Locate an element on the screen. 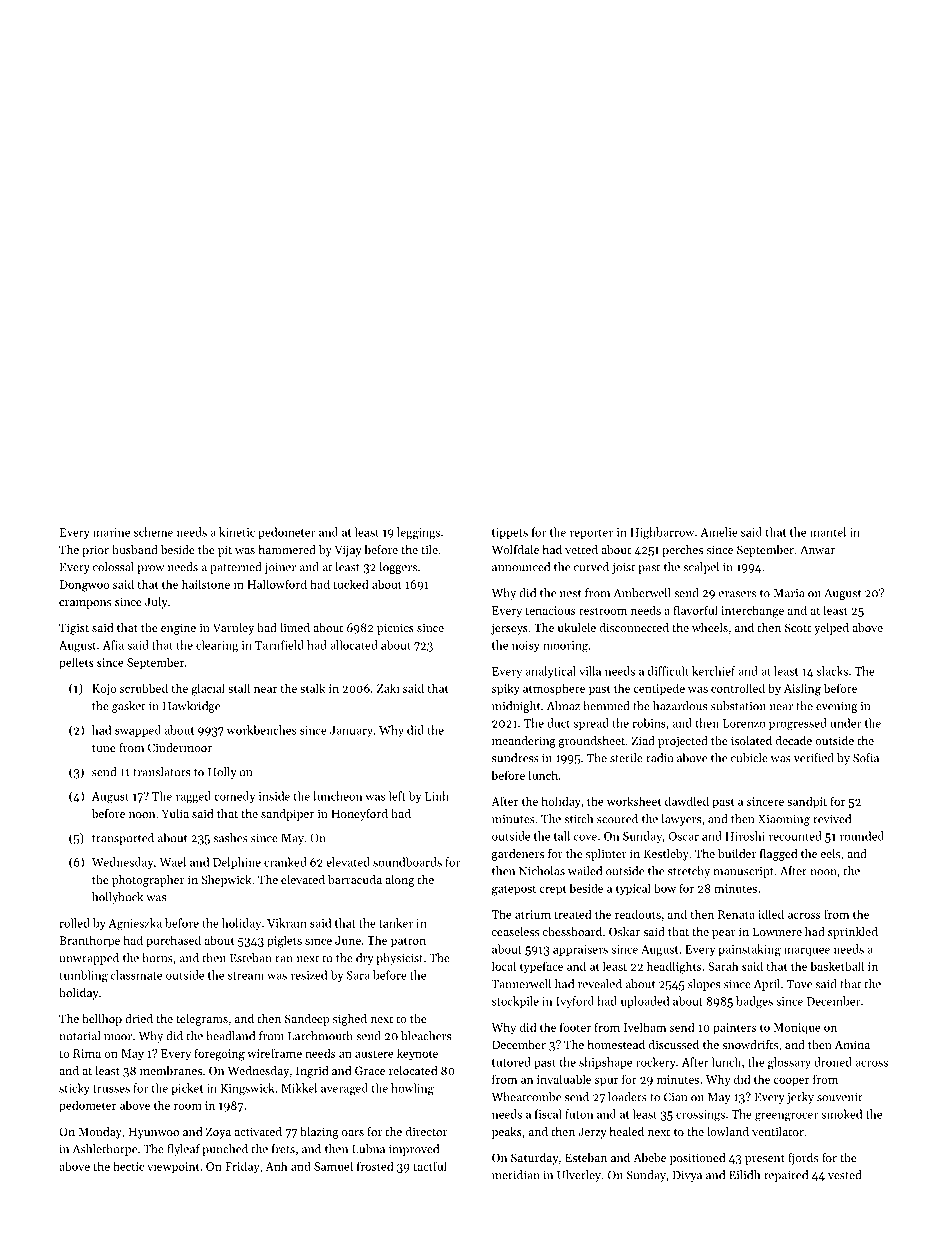  June is located at coordinates (348, 940).
